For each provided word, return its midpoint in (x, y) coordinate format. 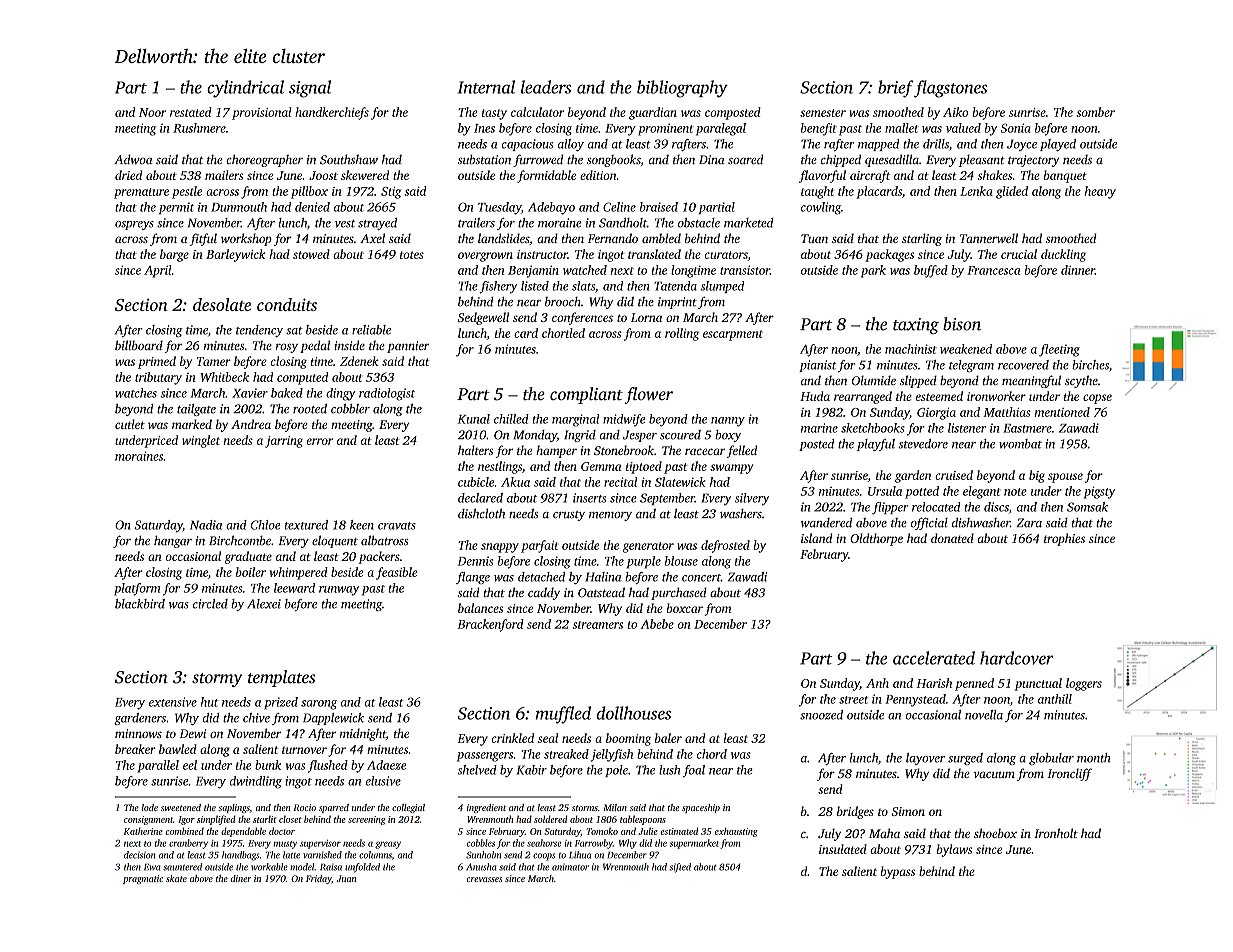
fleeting (1059, 350)
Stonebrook (624, 450)
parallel (158, 766)
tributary (158, 378)
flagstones (950, 89)
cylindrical (245, 89)
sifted (680, 868)
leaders (546, 87)
